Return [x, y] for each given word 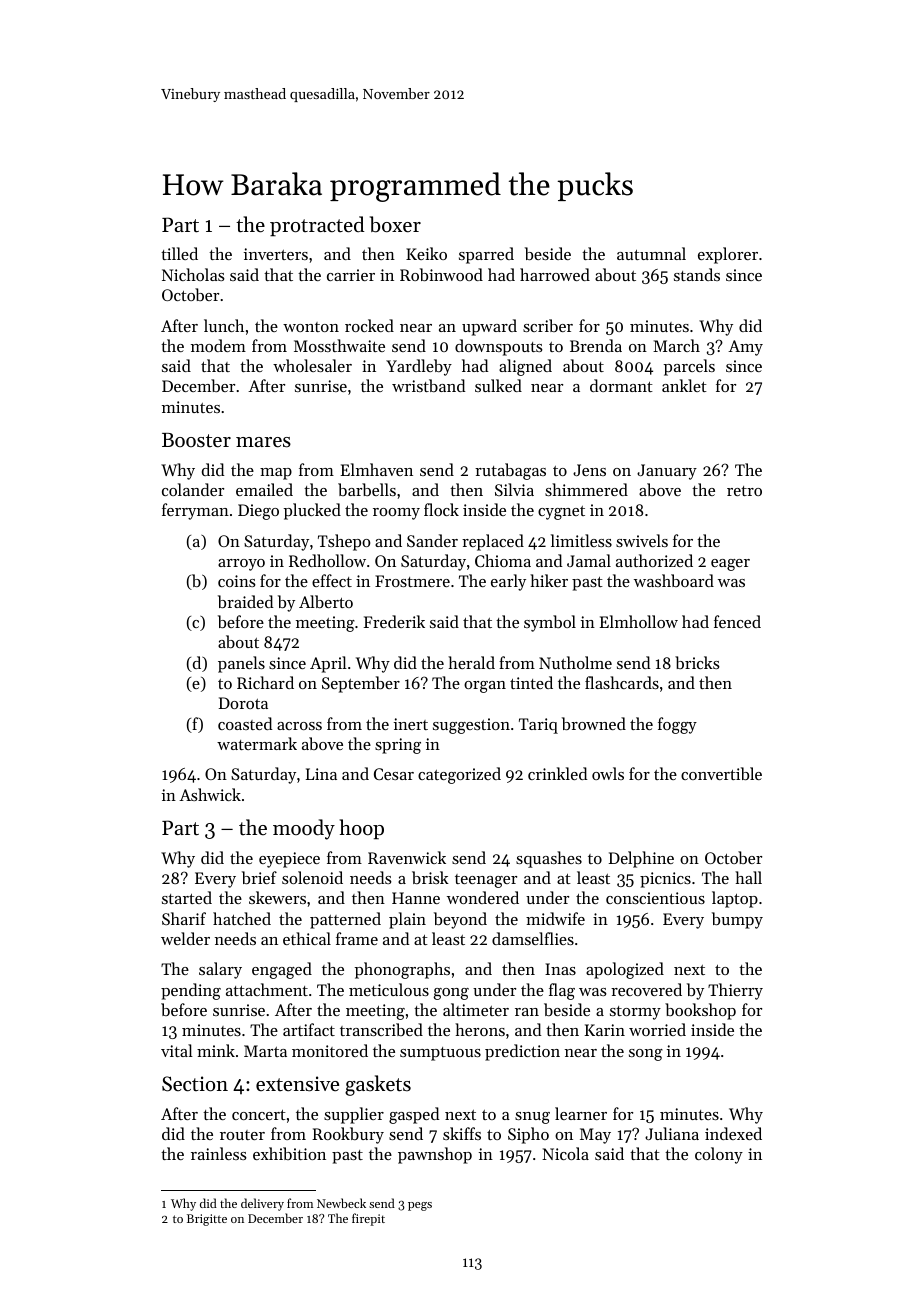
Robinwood [441, 274]
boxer [395, 224]
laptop [735, 899]
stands [697, 274]
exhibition [289, 1153]
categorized [459, 775]
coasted [245, 723]
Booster [196, 440]
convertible [721, 773]
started [187, 897]
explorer [728, 255]
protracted [317, 226]
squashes [549, 859]
